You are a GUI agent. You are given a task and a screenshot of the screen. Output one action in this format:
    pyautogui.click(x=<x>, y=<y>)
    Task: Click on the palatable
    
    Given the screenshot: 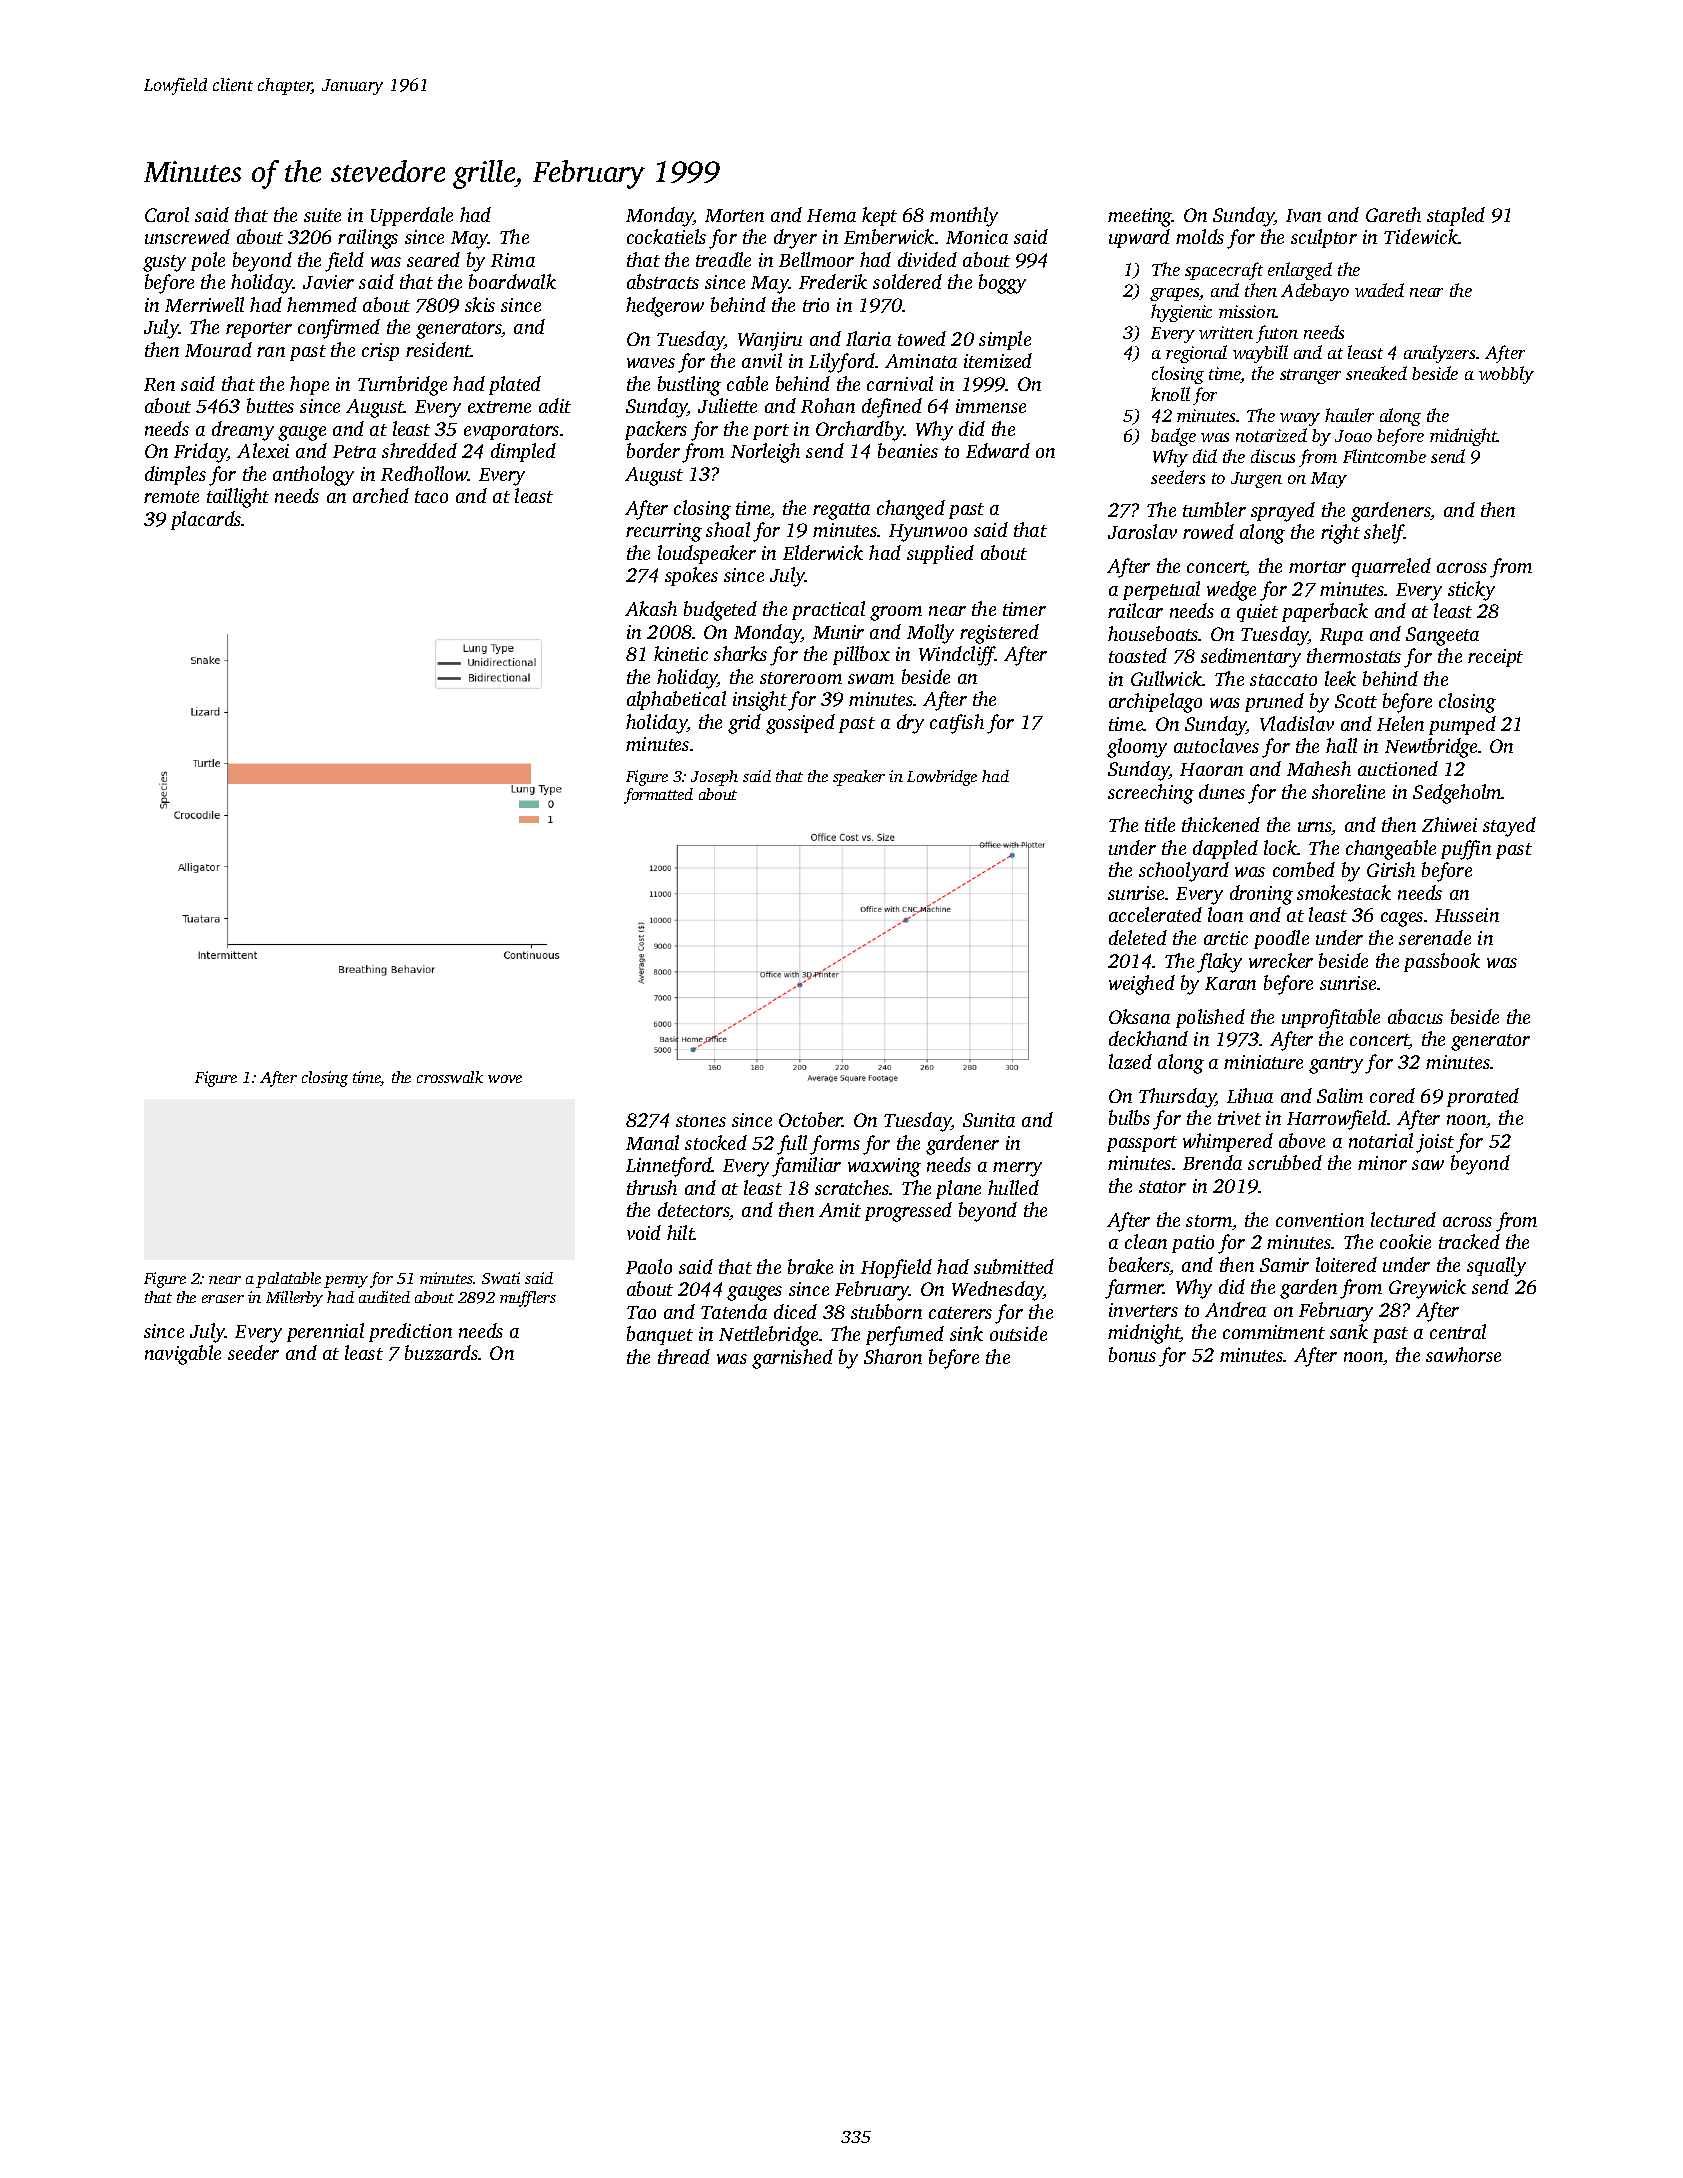 What is the action you would take?
    pyautogui.click(x=288, y=1280)
